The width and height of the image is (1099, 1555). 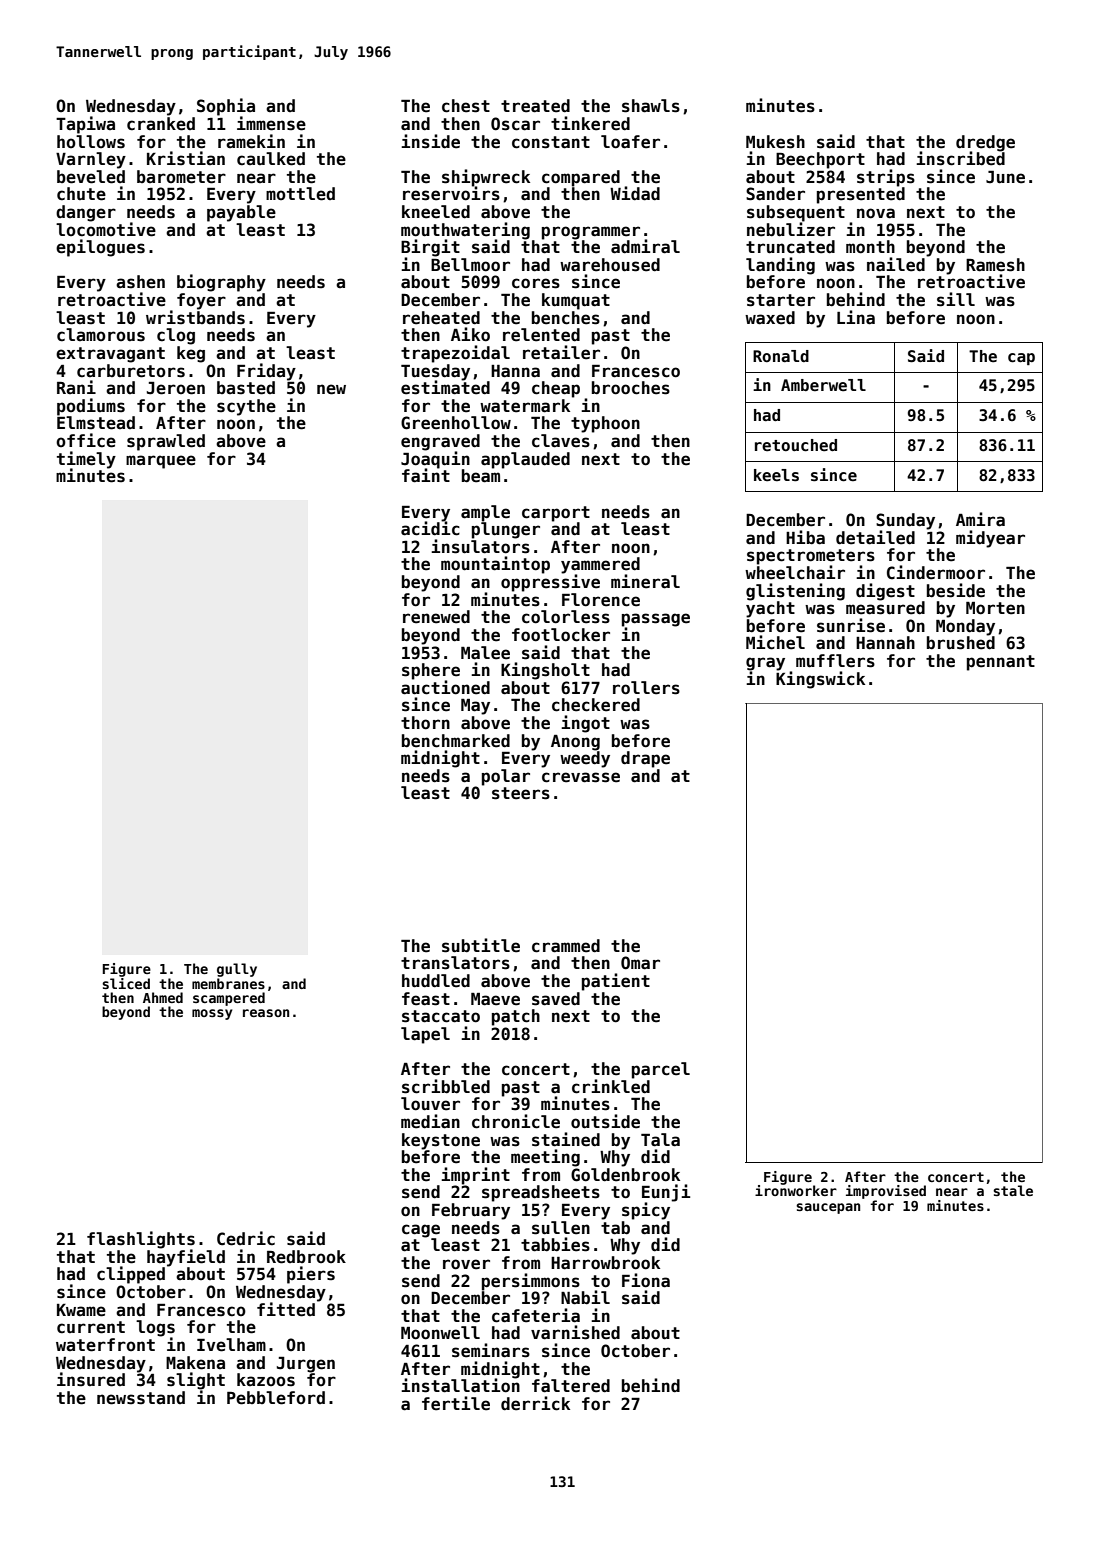 I want to click on Sunday, so click(x=905, y=521).
